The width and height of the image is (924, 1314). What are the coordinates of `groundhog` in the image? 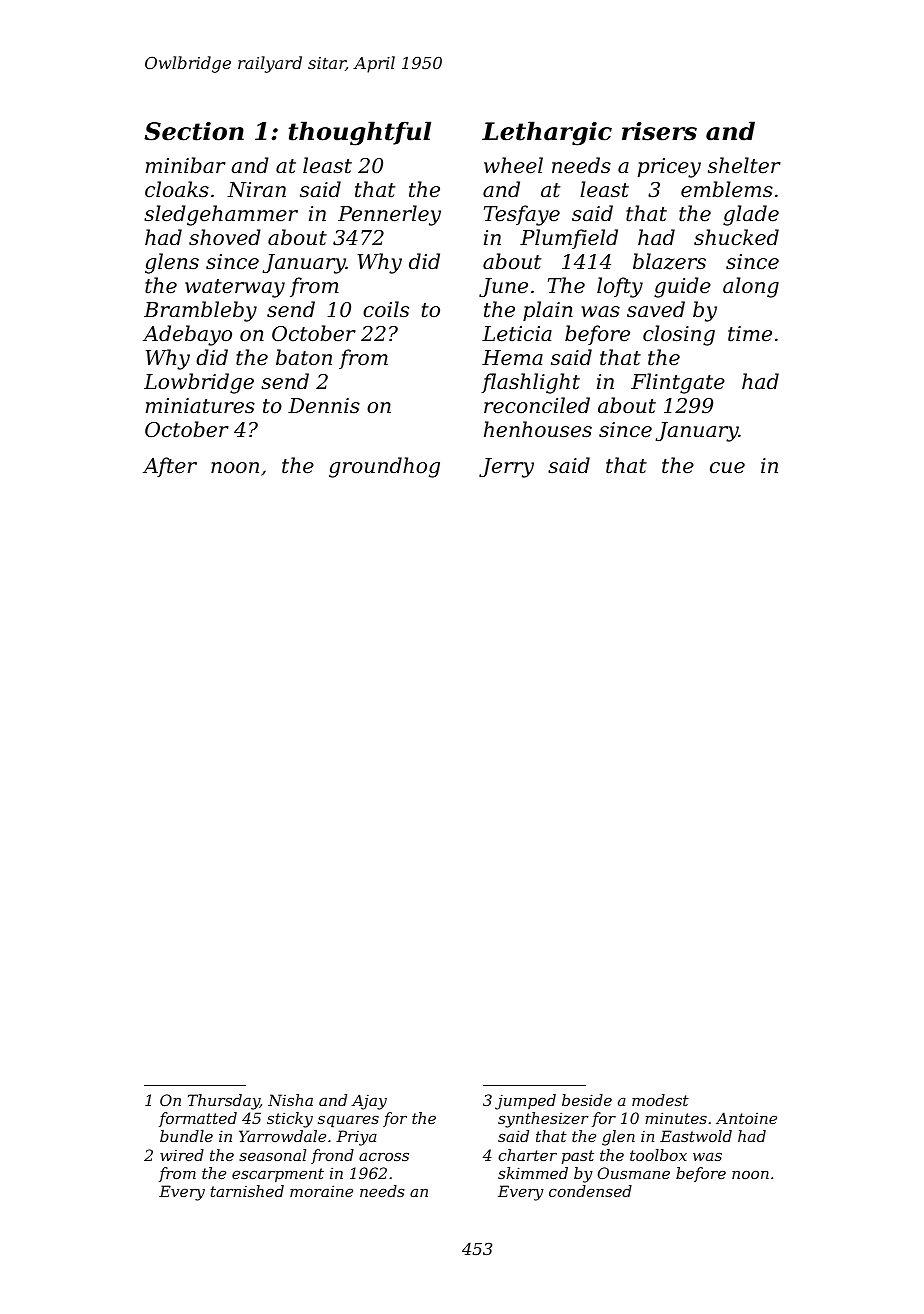 It's located at (384, 467).
